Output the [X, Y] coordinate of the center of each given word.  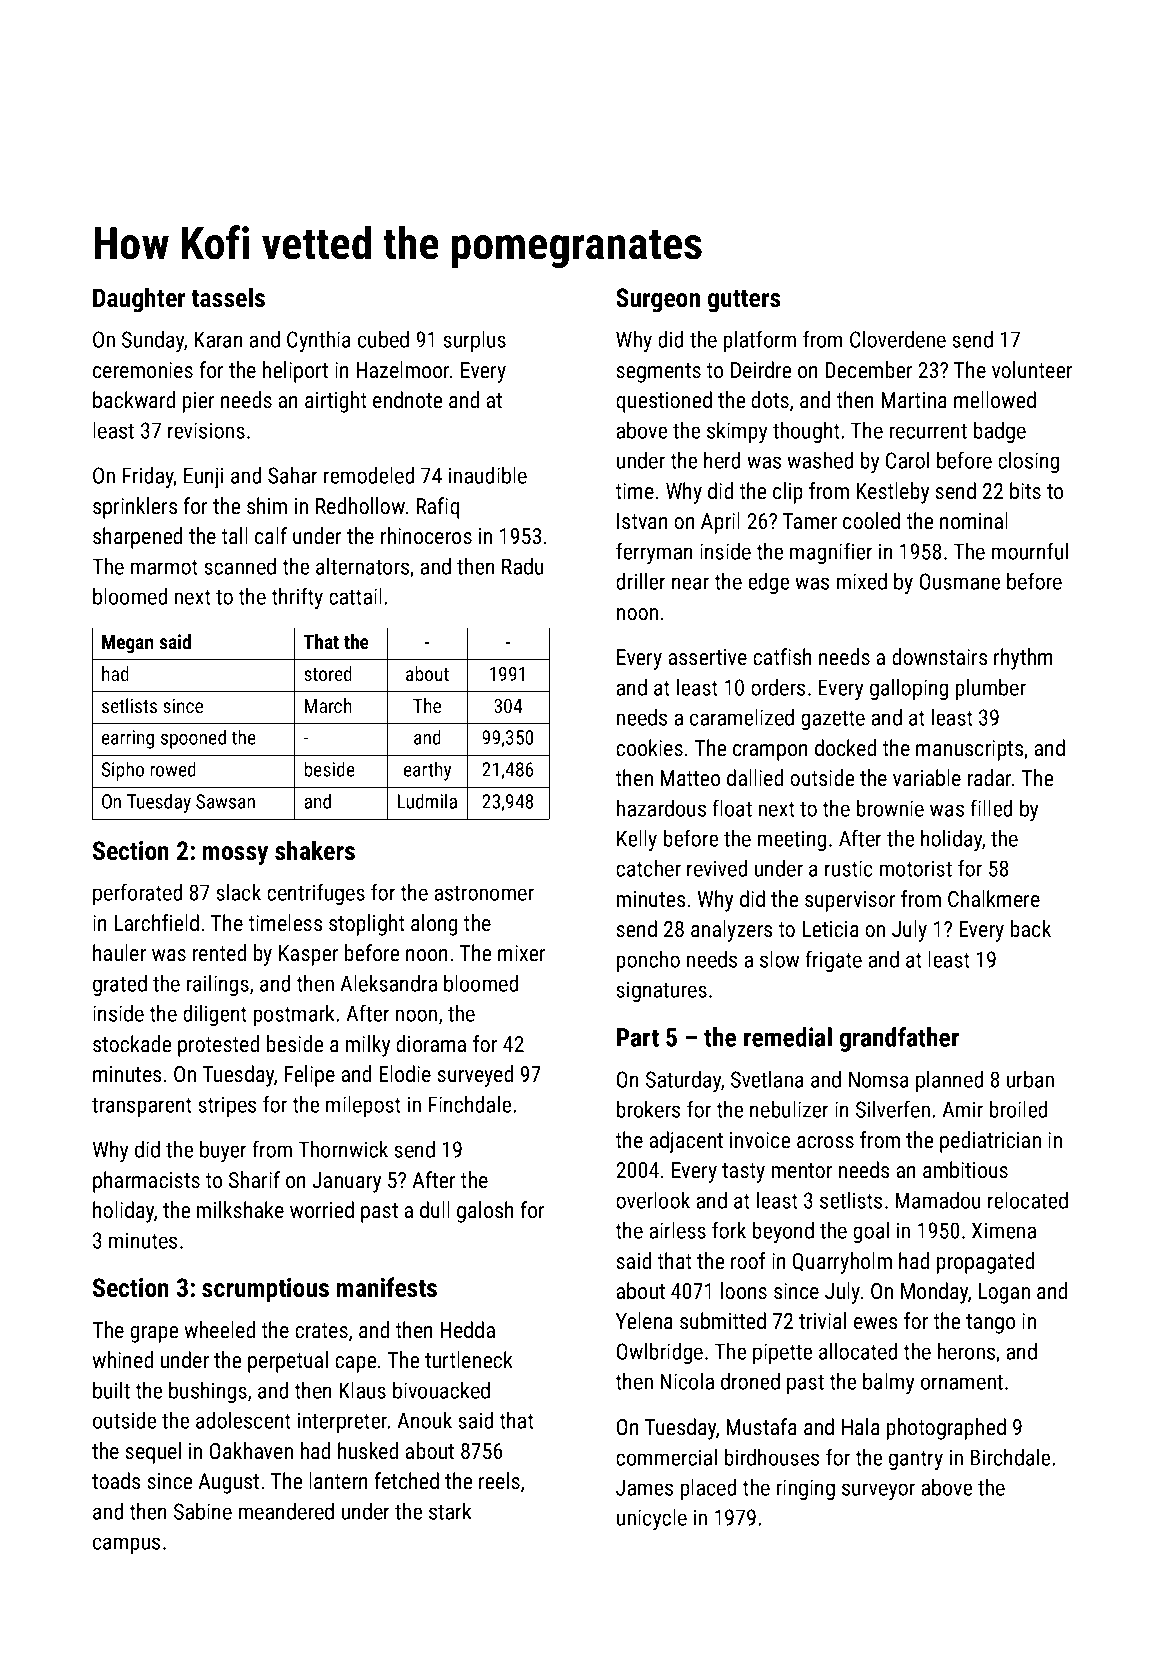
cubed [383, 339]
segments [658, 373]
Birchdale [1010, 1457]
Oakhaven [251, 1450]
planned [949, 1081]
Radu [523, 566]
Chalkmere [994, 898]
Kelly [637, 840]
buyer [223, 1151]
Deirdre [761, 369]
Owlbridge [660, 1353]
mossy [235, 856]
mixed [862, 581]
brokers [648, 1109]
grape [154, 1334]
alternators [362, 566]
